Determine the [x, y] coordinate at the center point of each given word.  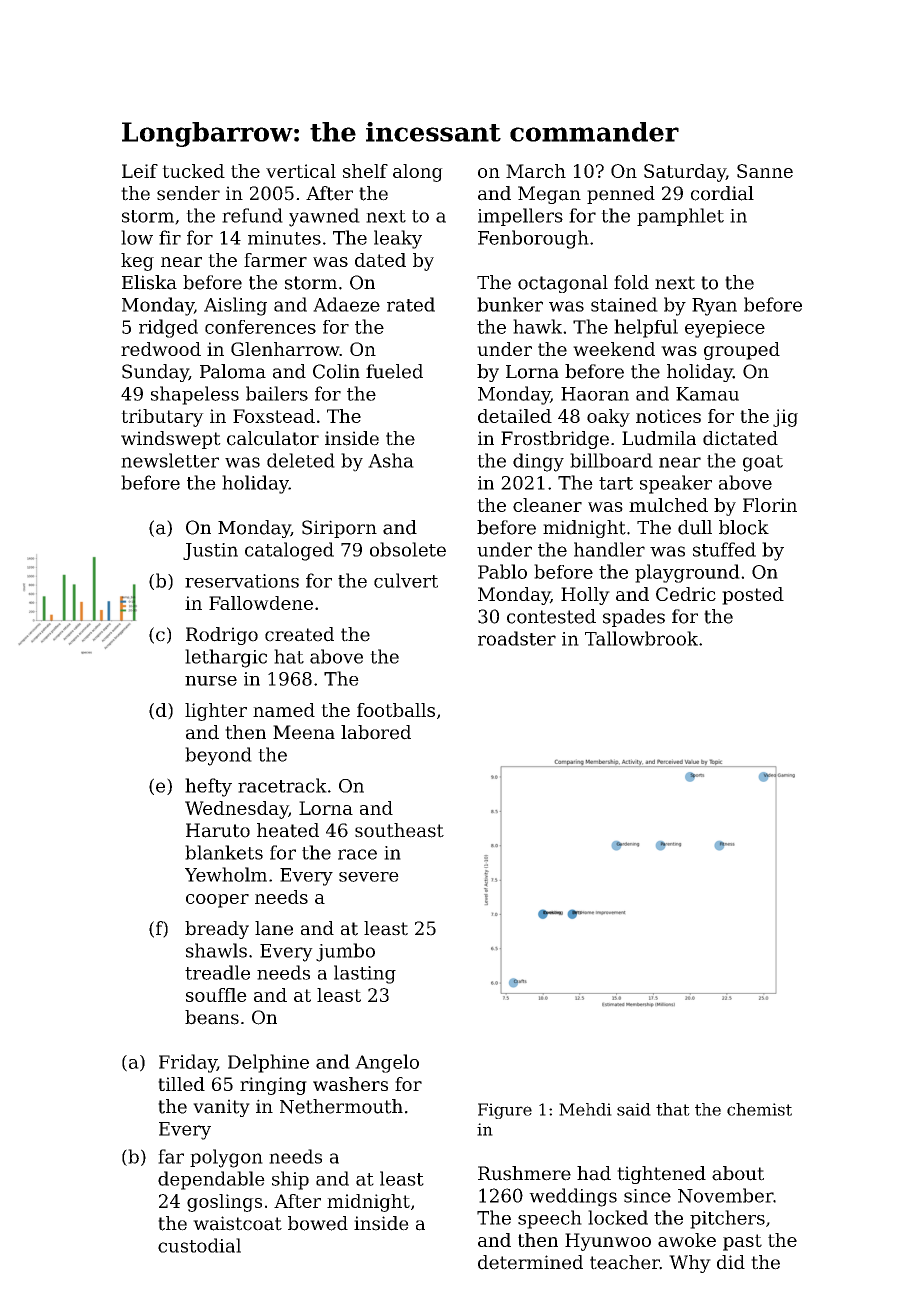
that [673, 1109]
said [634, 1109]
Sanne [765, 171]
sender [188, 193]
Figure [505, 1111]
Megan [549, 195]
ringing [273, 1086]
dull [695, 527]
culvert [406, 580]
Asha [391, 460]
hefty [208, 787]
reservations [242, 581]
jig [785, 418]
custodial [199, 1245]
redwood [161, 349]
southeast [399, 830]
